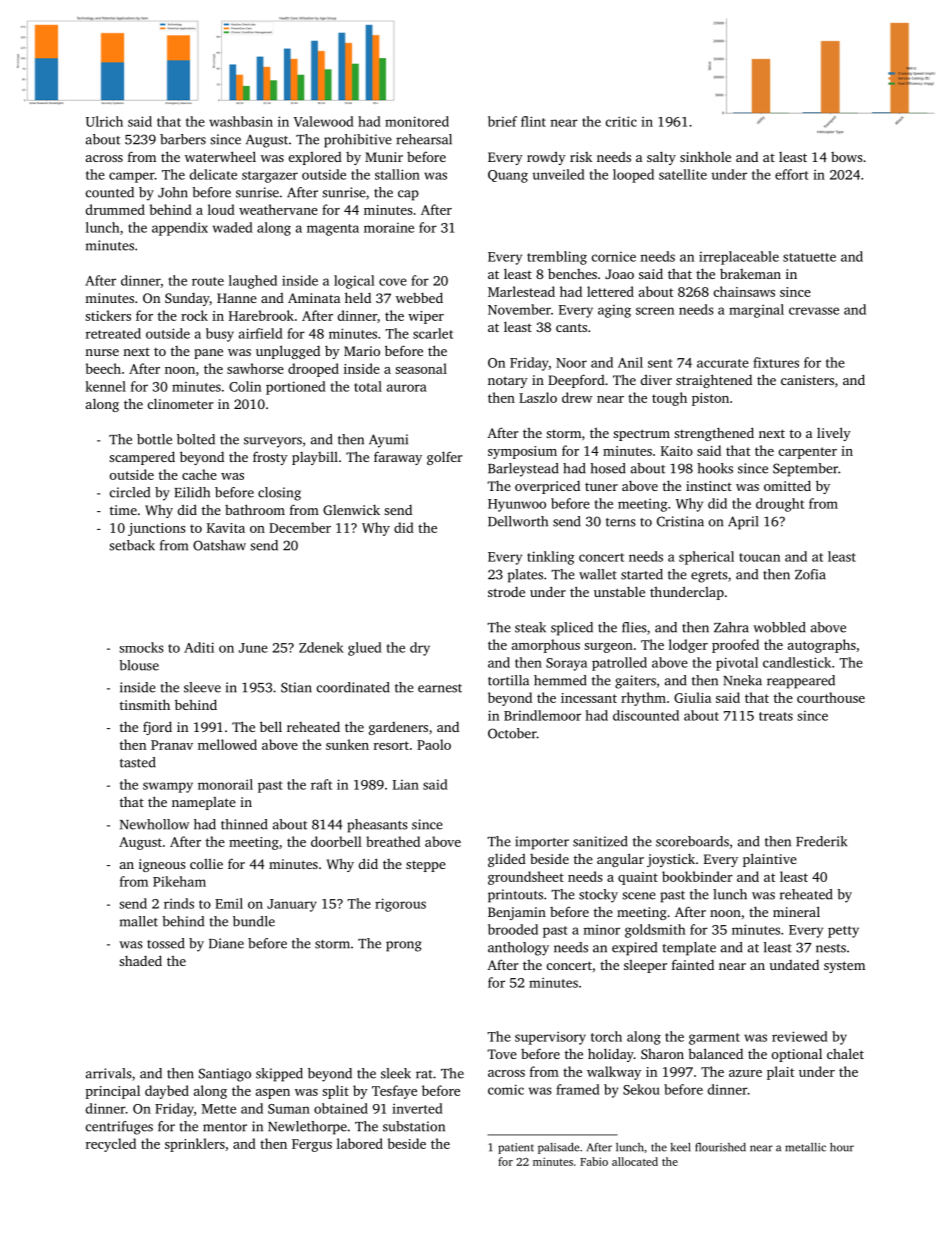 This image has width=952, height=1233. I want to click on sleek, so click(396, 1073).
